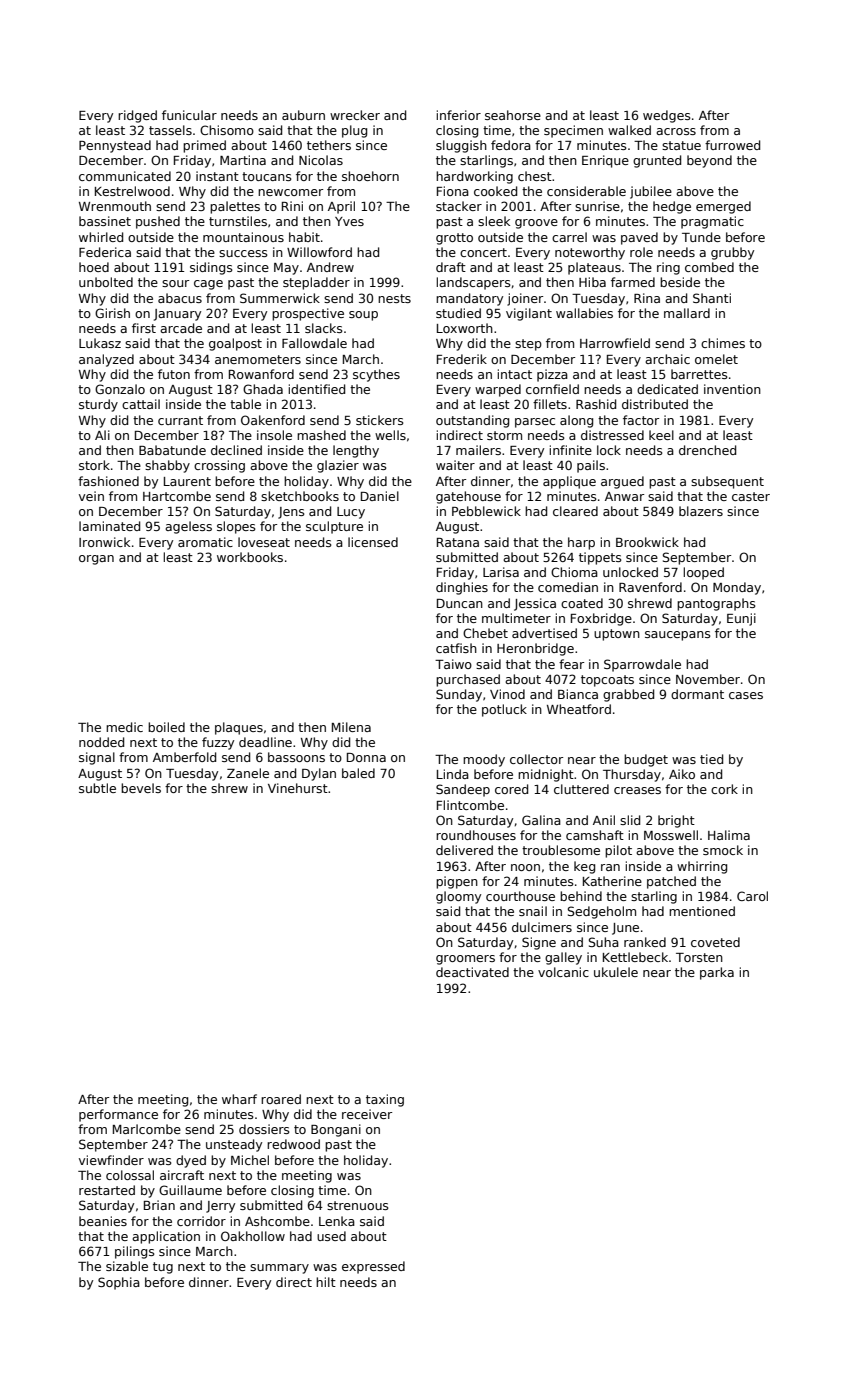 This screenshot has width=849, height=1400. I want to click on organ, so click(96, 560).
